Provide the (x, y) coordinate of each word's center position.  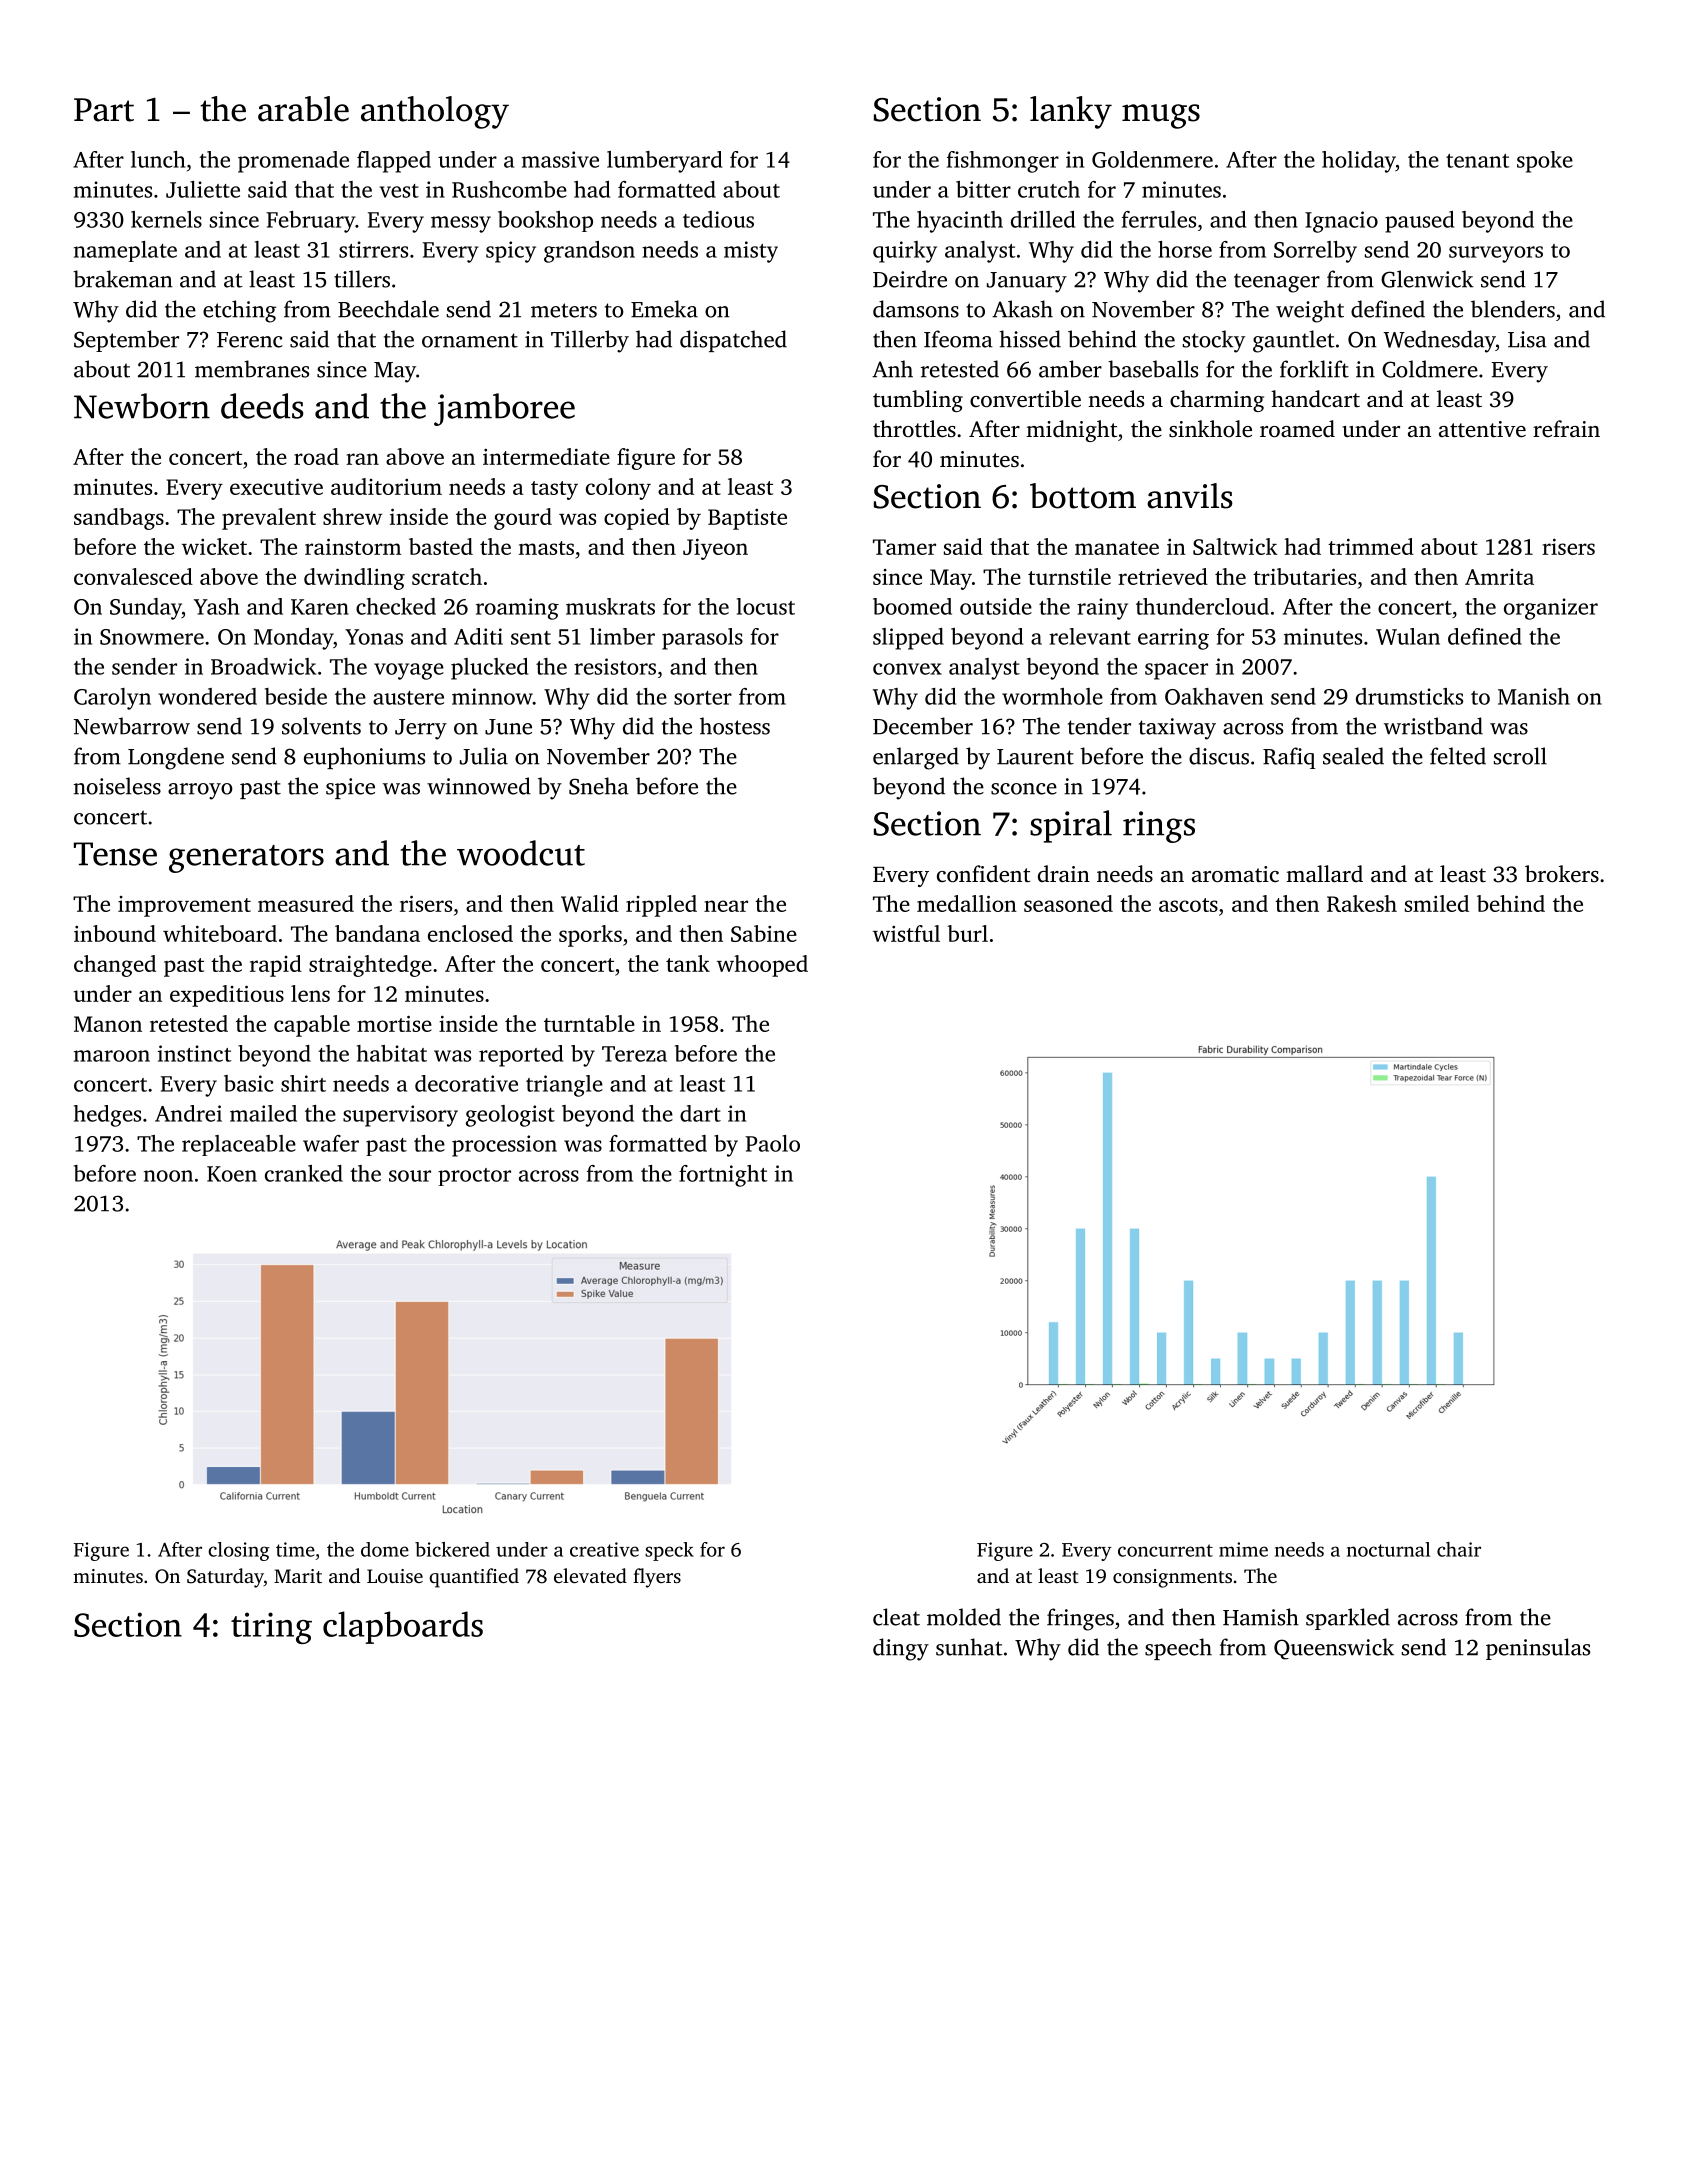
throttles (914, 429)
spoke (1545, 162)
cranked (304, 1173)
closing (239, 1551)
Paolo (772, 1143)
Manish (1534, 696)
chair (1459, 1549)
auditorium (386, 486)
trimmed (1371, 546)
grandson (589, 252)
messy (461, 224)
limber (622, 636)
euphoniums (364, 758)
